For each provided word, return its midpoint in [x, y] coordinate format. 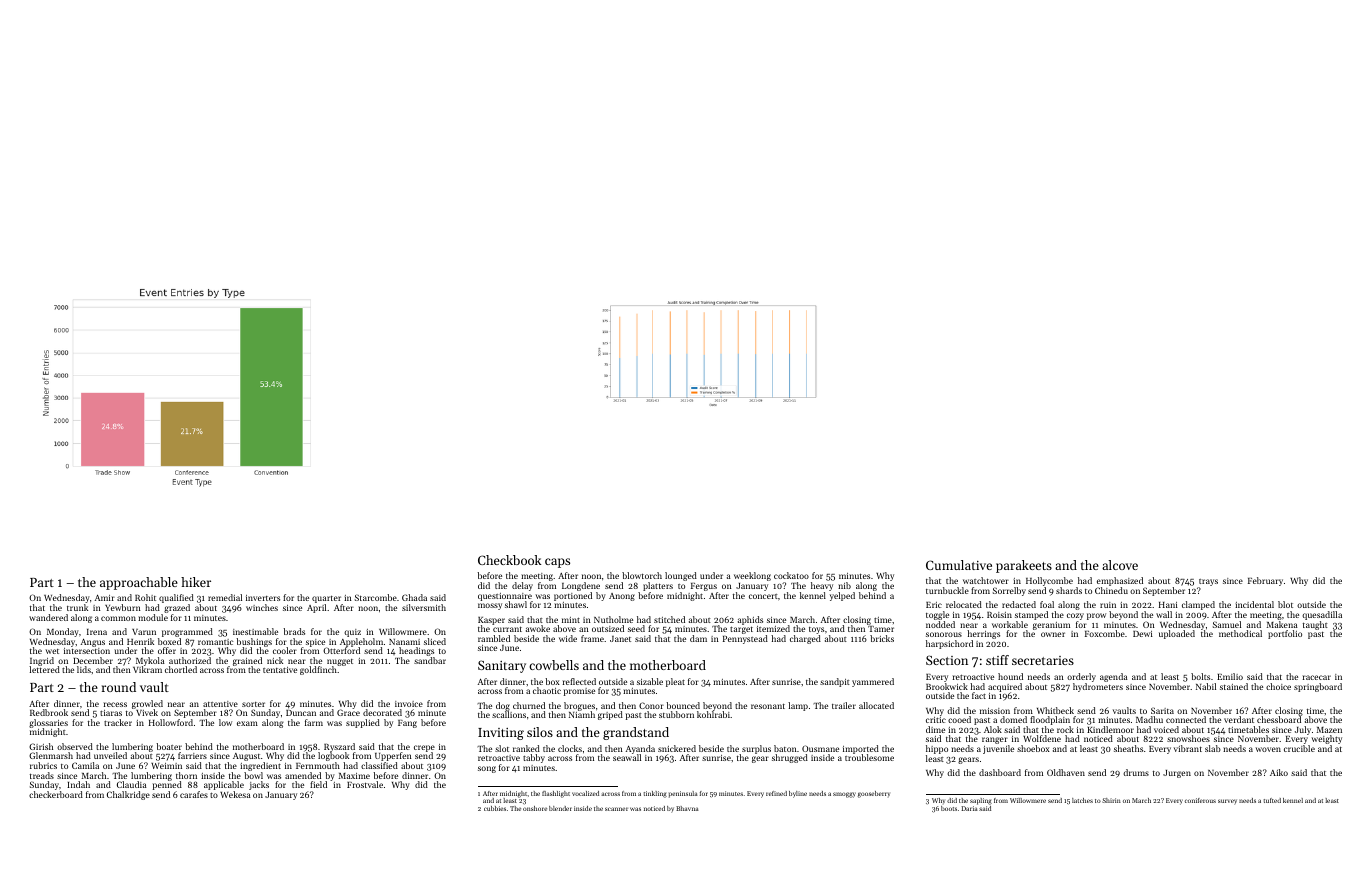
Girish [41, 746]
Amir [105, 598]
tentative [280, 670]
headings [416, 651]
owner [1053, 634]
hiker [196, 582]
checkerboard [56, 794]
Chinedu [1111, 590]
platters [658, 586]
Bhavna [687, 808]
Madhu [1149, 719]
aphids [750, 620]
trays [1208, 582]
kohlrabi [713, 715]
